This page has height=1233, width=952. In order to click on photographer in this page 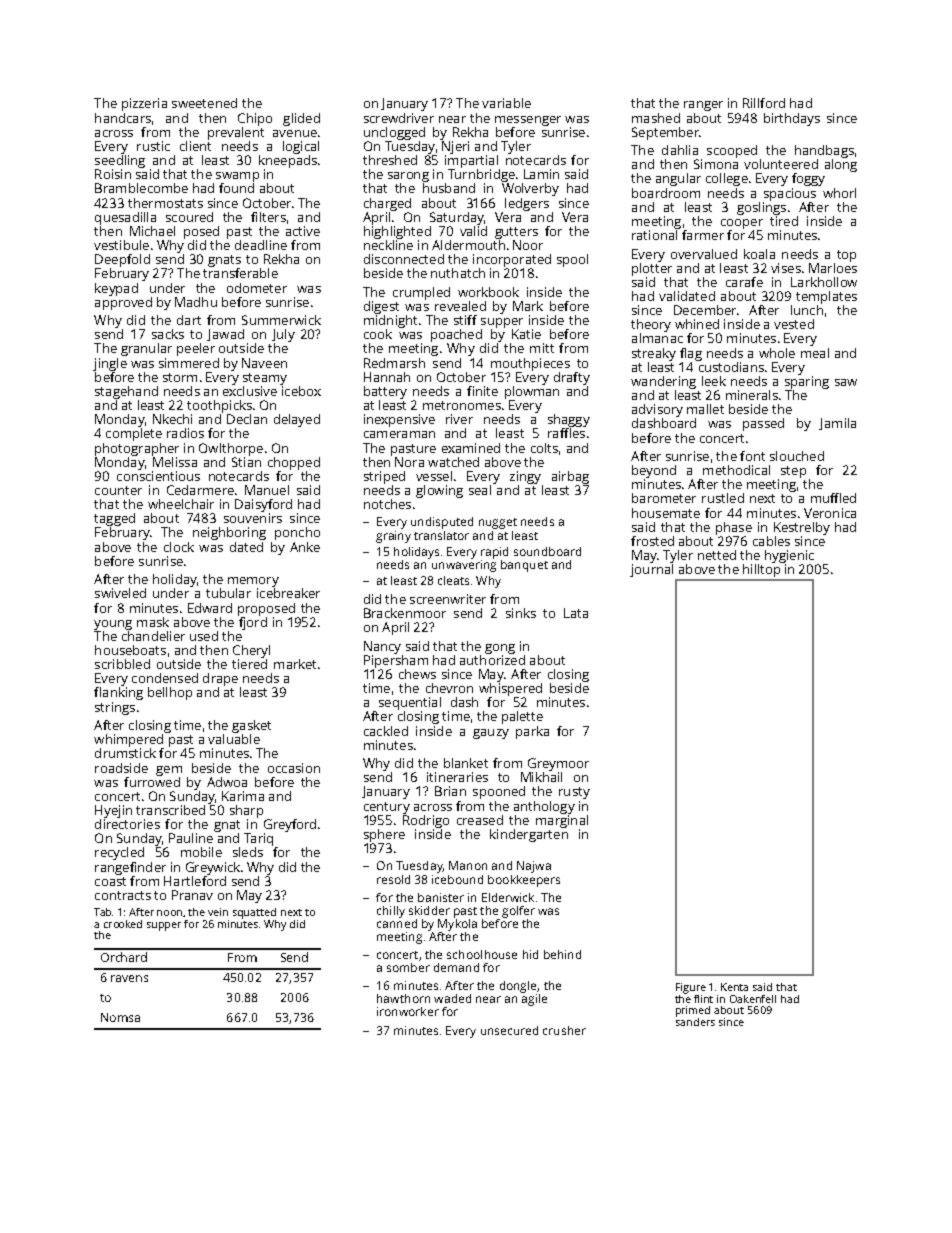, I will do `click(137, 449)`.
